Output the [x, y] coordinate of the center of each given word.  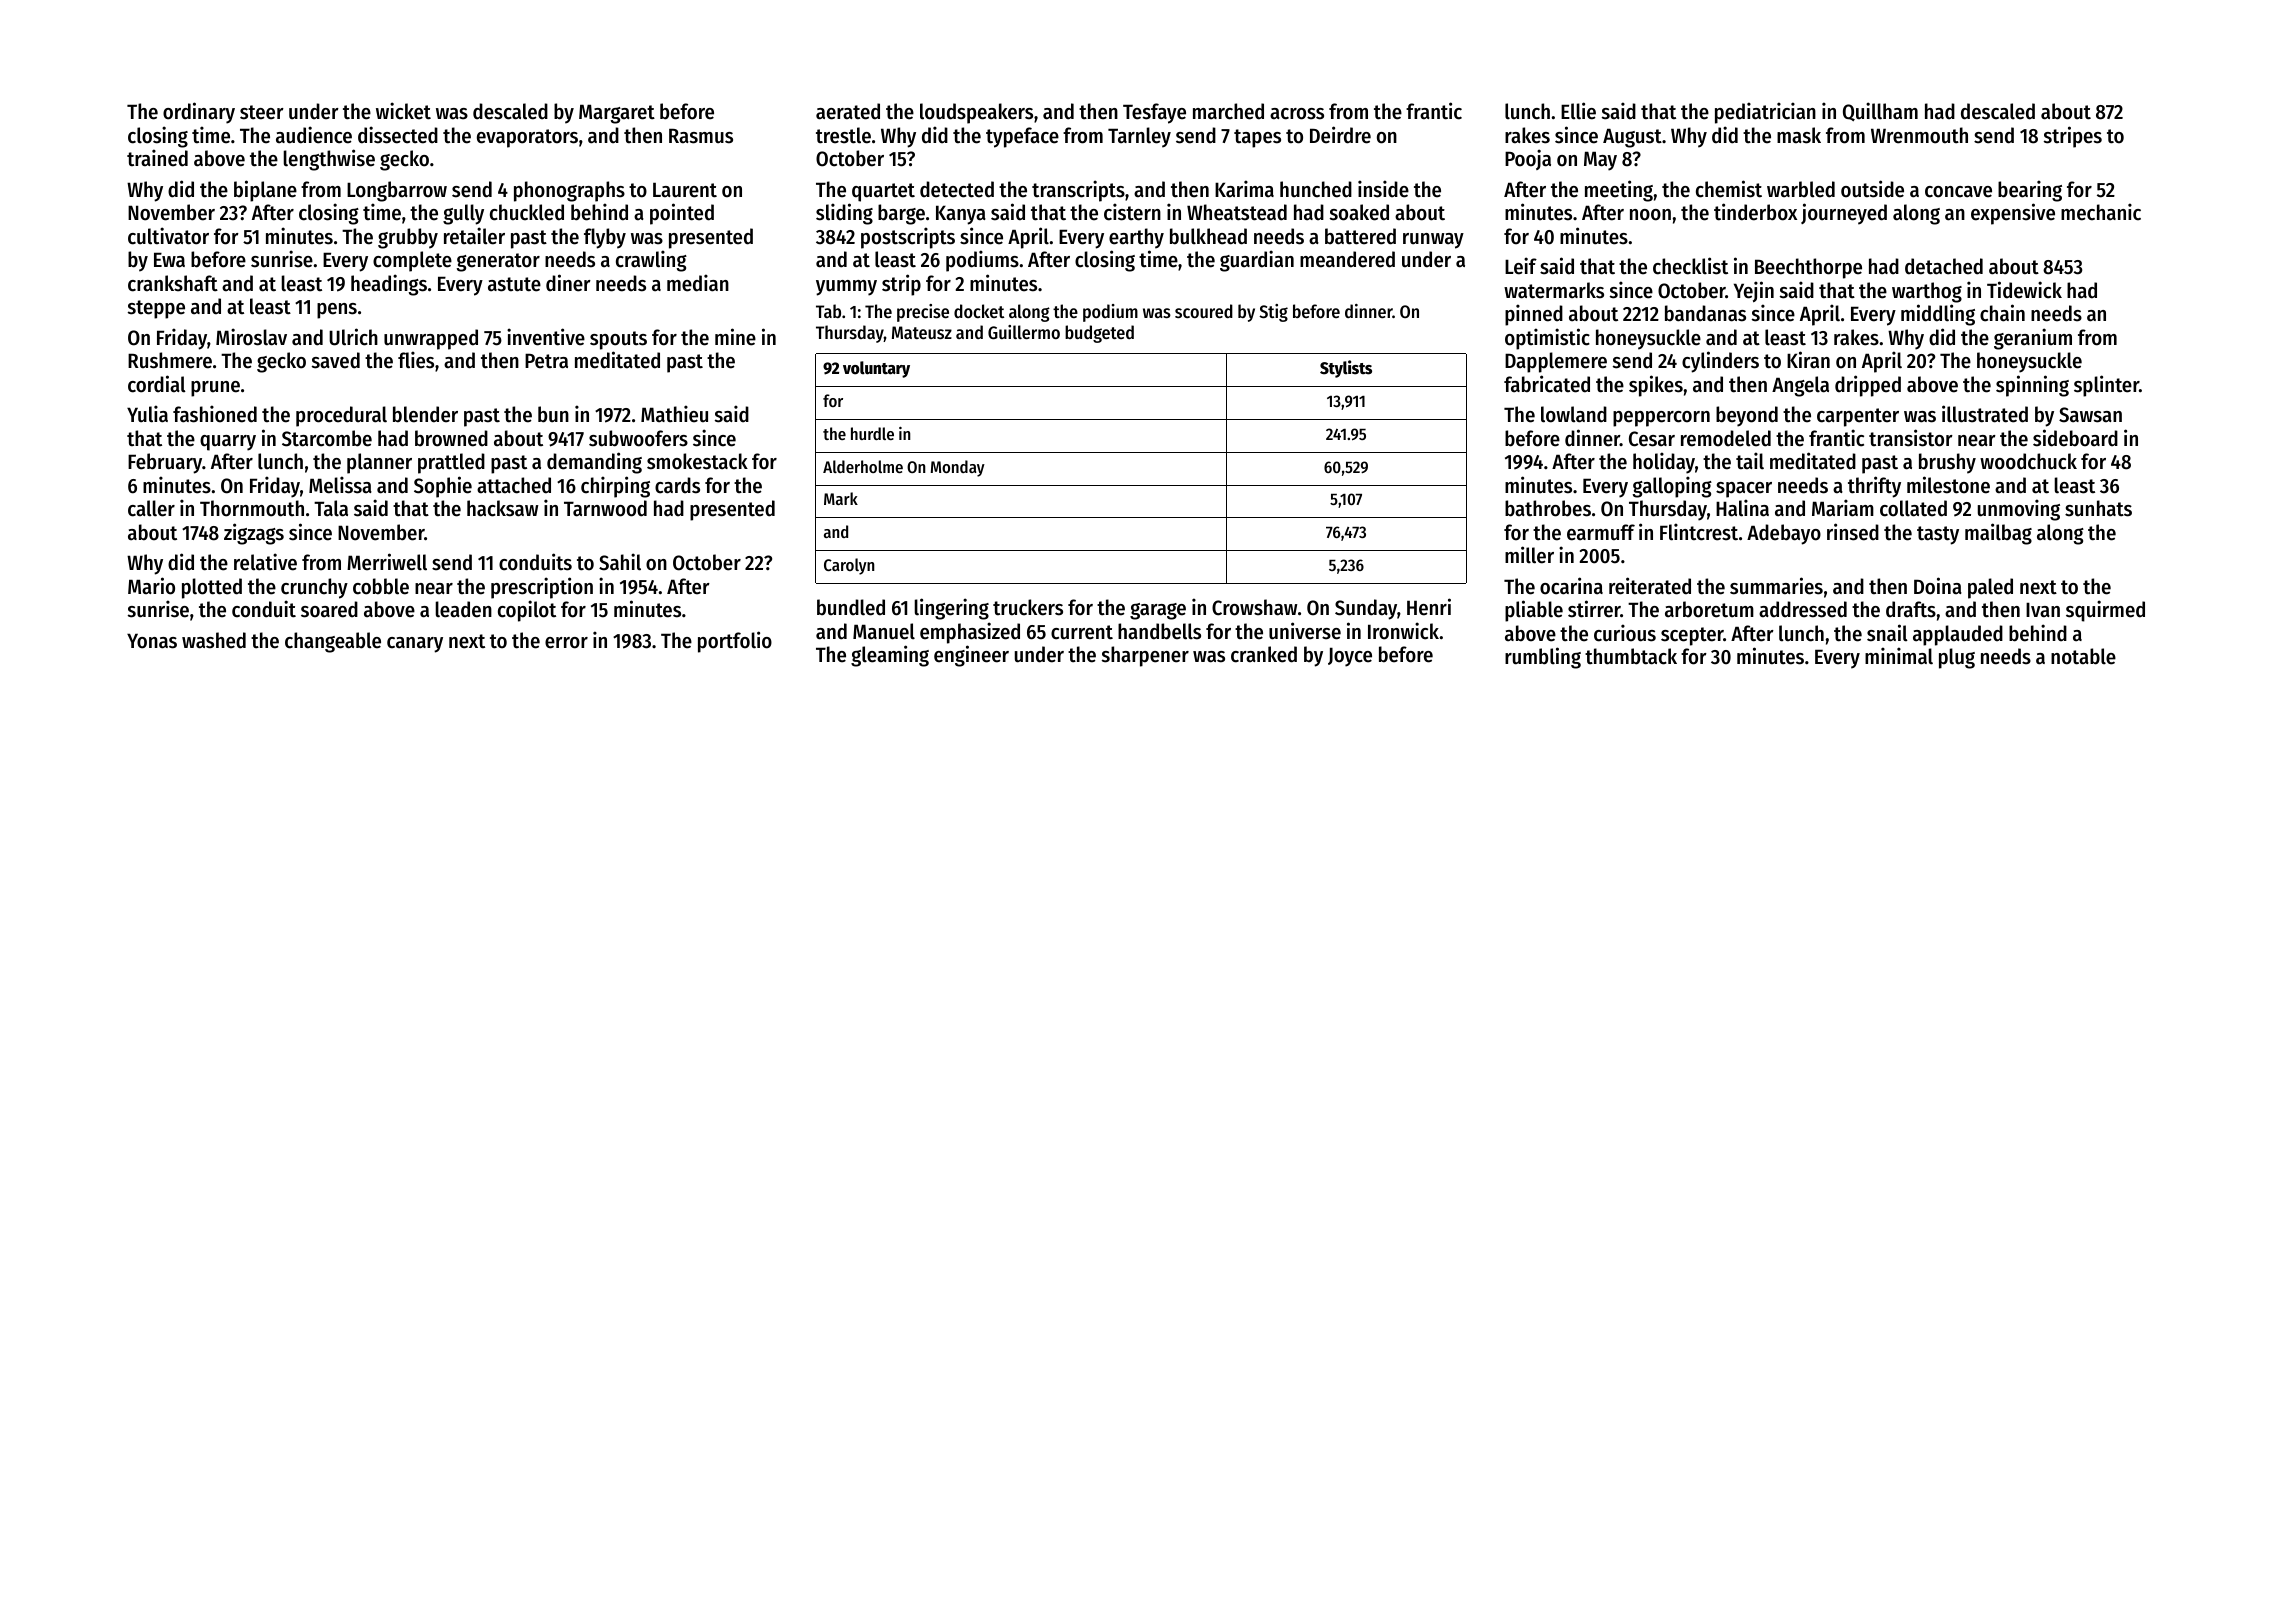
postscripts [908, 238]
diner [568, 283]
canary [415, 645]
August [1632, 138]
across [1297, 114]
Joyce [1350, 657]
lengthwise [329, 160]
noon [1650, 215]
